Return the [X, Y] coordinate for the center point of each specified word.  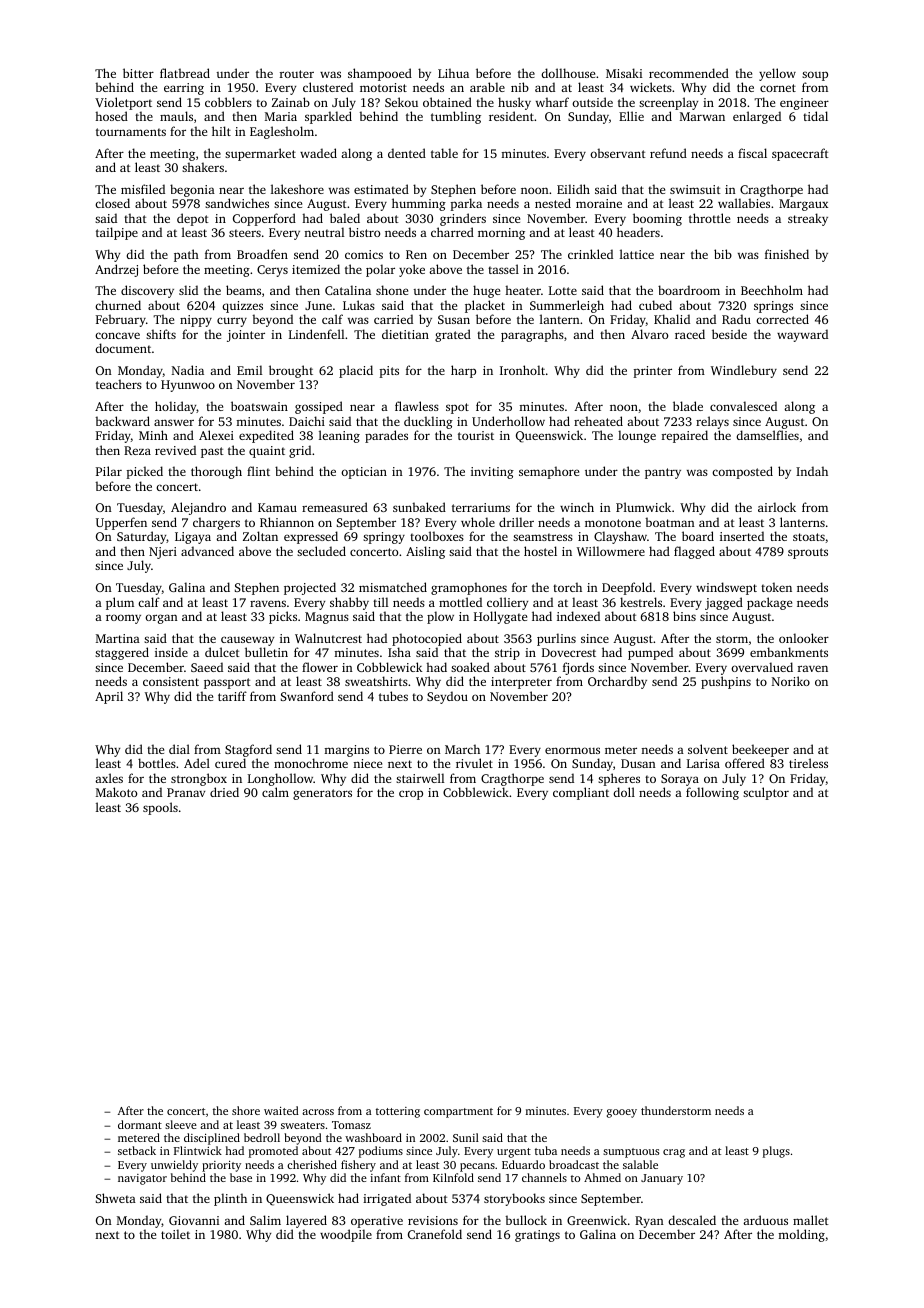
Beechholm [772, 290]
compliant [581, 793]
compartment [458, 1113]
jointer [246, 336]
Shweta [116, 1198]
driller [516, 522]
